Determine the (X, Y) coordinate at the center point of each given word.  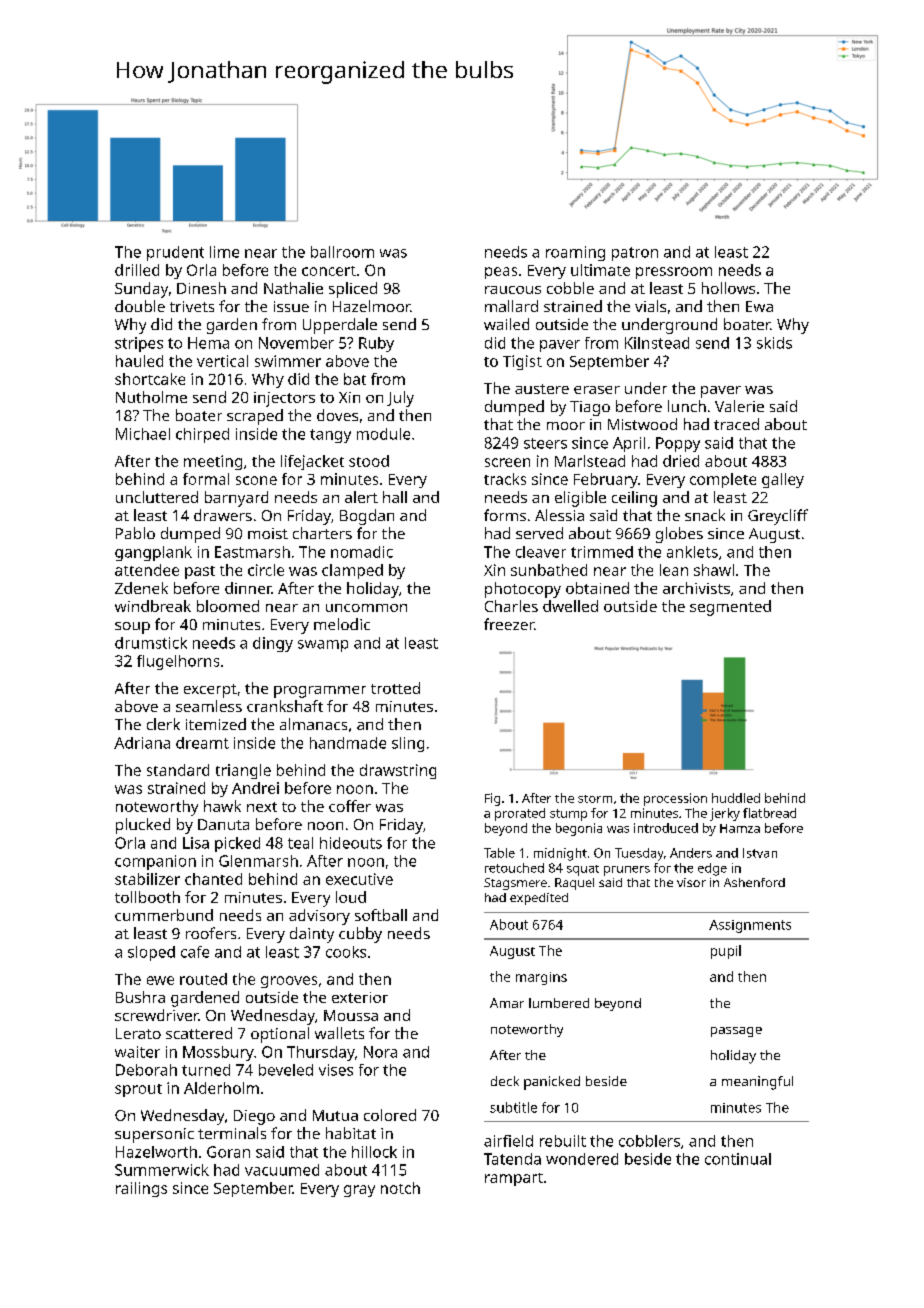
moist (268, 533)
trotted (395, 688)
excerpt (210, 691)
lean (674, 570)
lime (224, 252)
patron (635, 254)
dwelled (570, 606)
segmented (730, 608)
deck (505, 1081)
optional (280, 1035)
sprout (138, 1090)
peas (501, 273)
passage (736, 1032)
